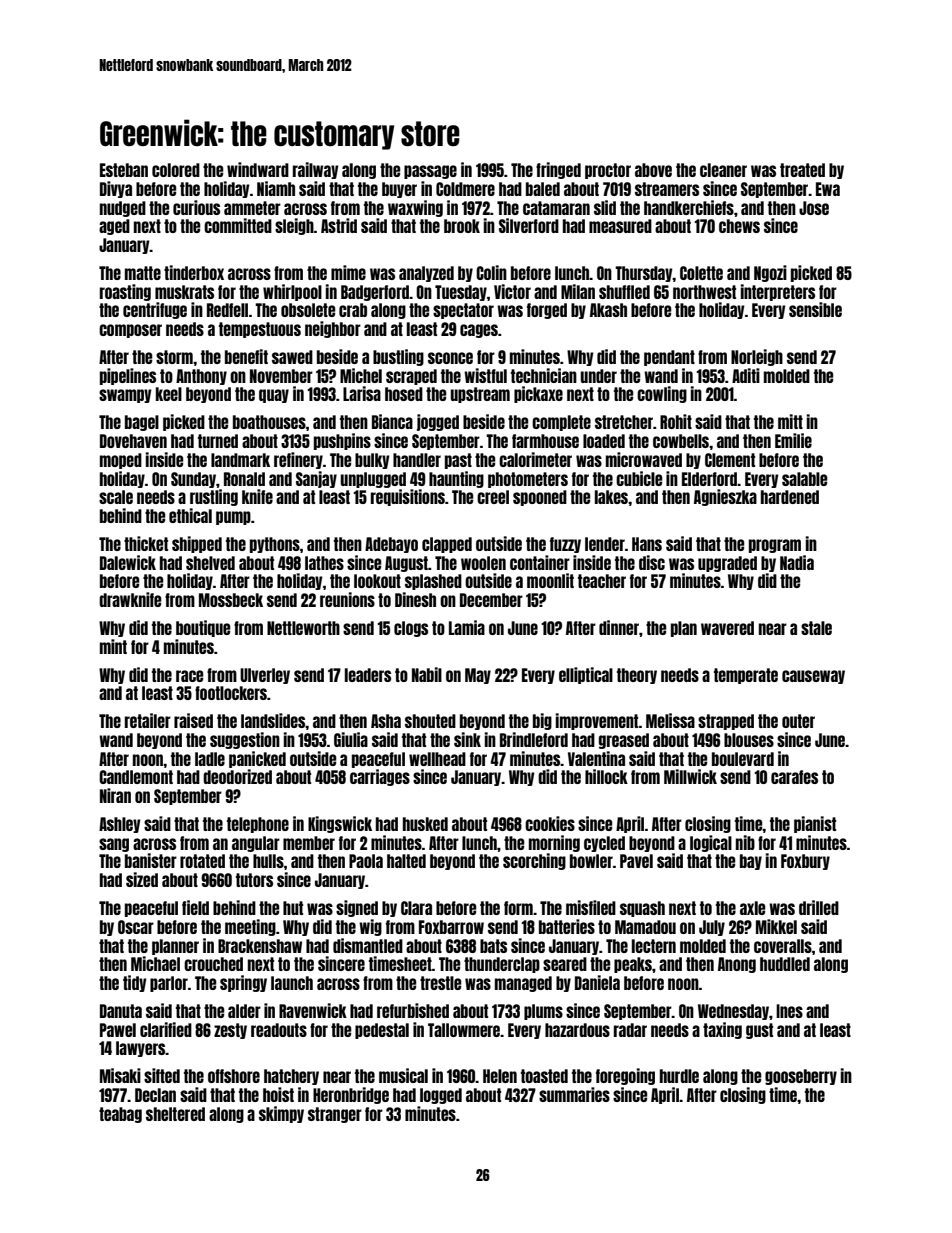  I want to click on nudged, so click(123, 209).
